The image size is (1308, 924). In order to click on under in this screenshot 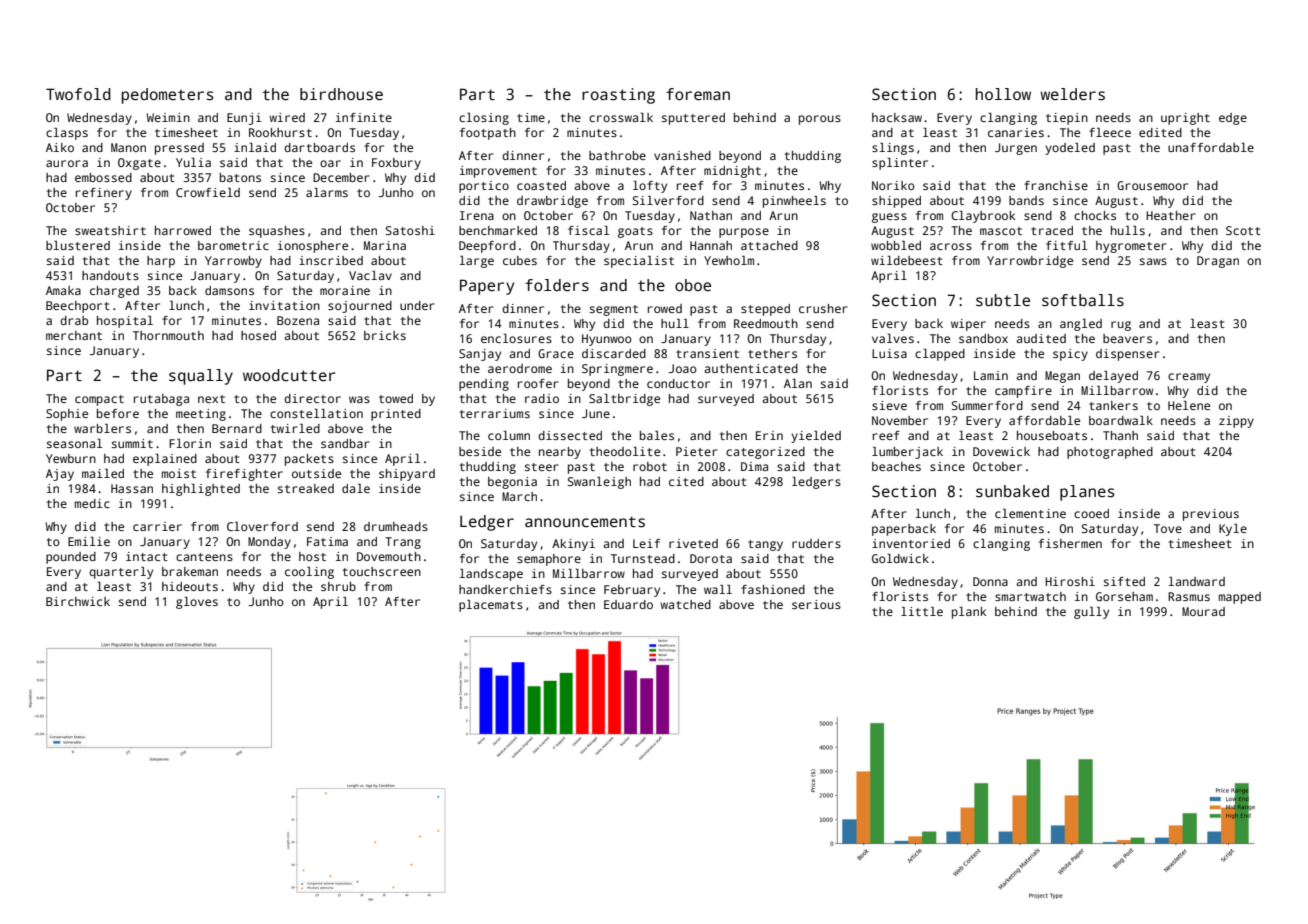, I will do `click(417, 305)`.
